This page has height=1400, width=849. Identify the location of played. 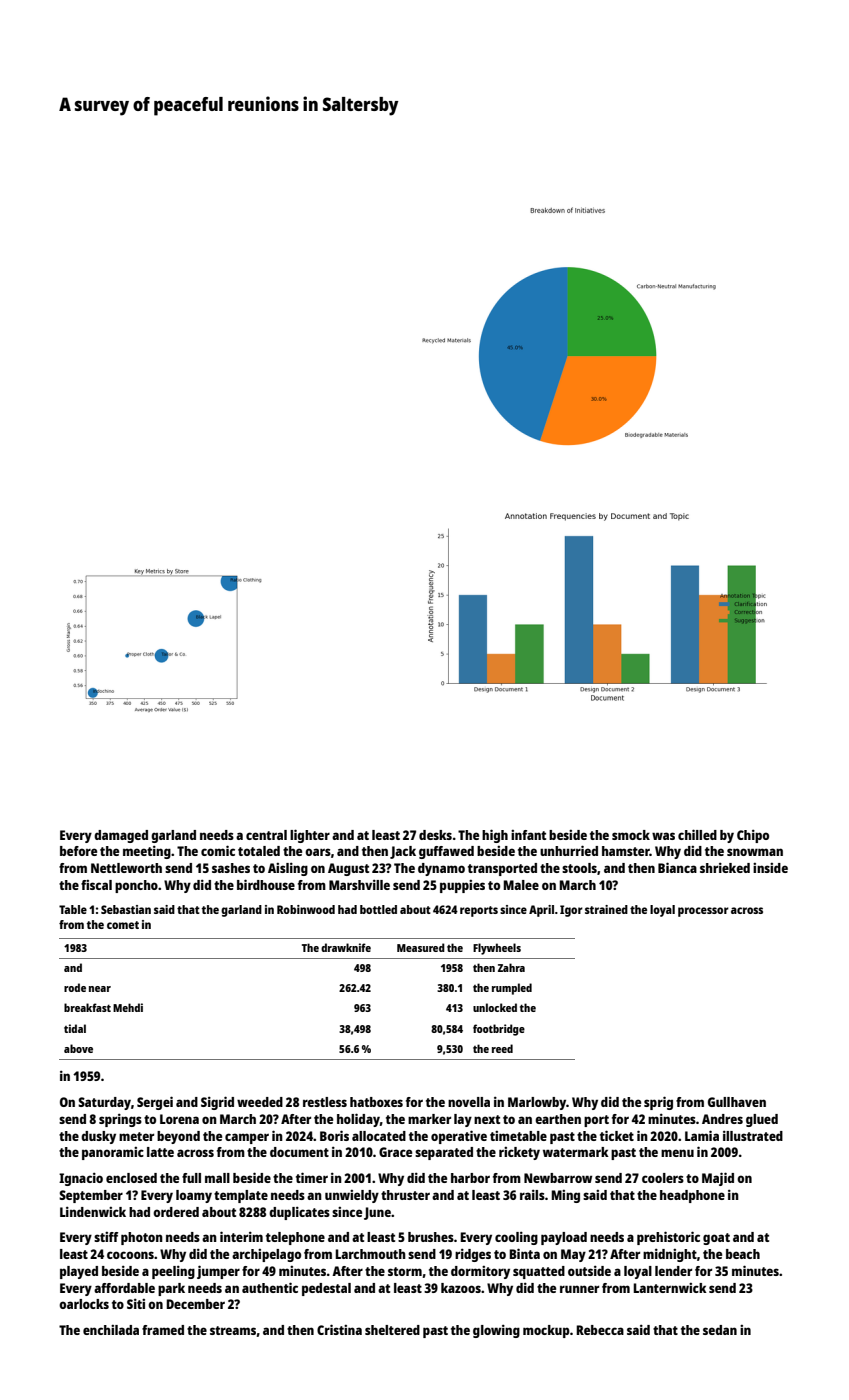
(79, 1272).
